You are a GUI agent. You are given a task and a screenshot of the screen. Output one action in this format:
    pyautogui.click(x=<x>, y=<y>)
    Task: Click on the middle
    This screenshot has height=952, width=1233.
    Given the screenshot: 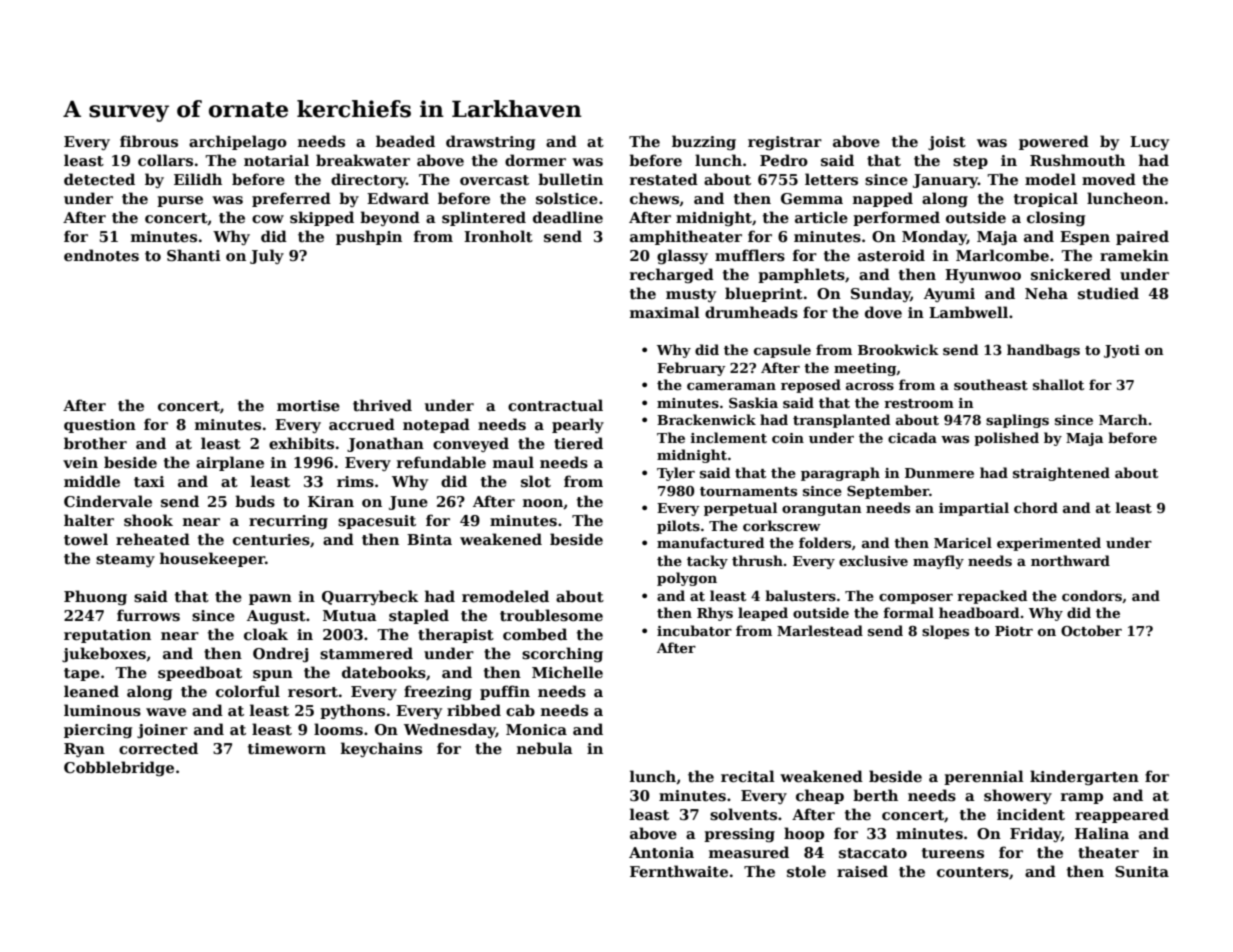 What is the action you would take?
    pyautogui.click(x=92, y=481)
